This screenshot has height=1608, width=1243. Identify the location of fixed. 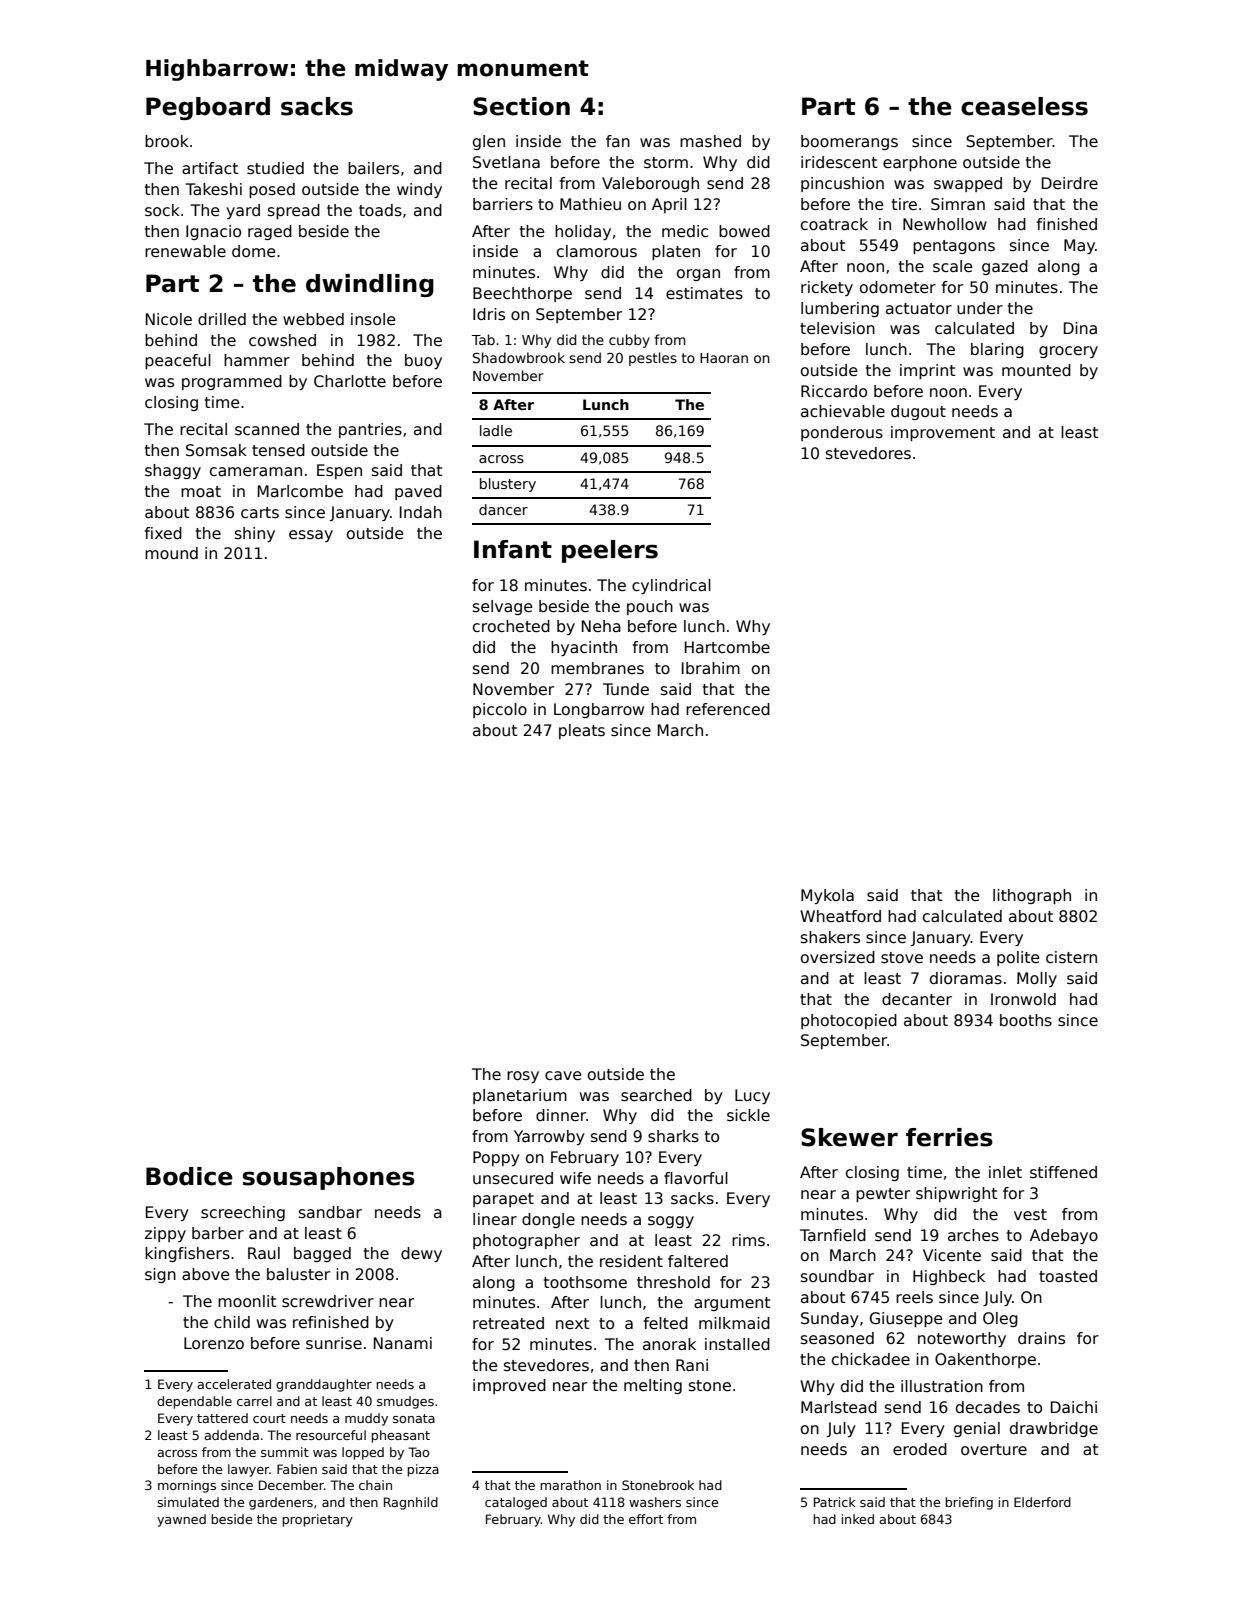
(163, 533).
